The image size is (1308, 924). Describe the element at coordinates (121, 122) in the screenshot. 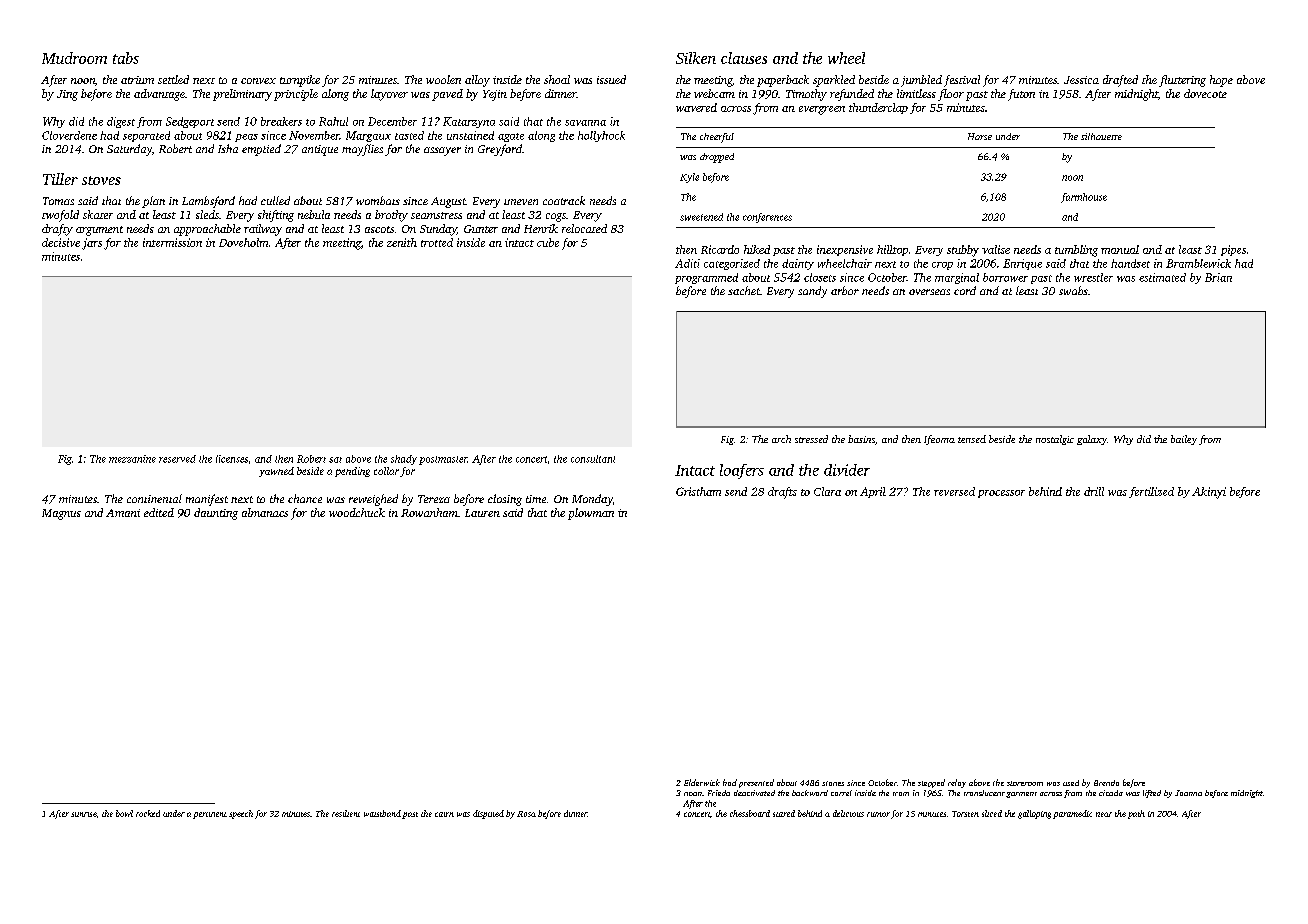

I see `digest` at that location.
